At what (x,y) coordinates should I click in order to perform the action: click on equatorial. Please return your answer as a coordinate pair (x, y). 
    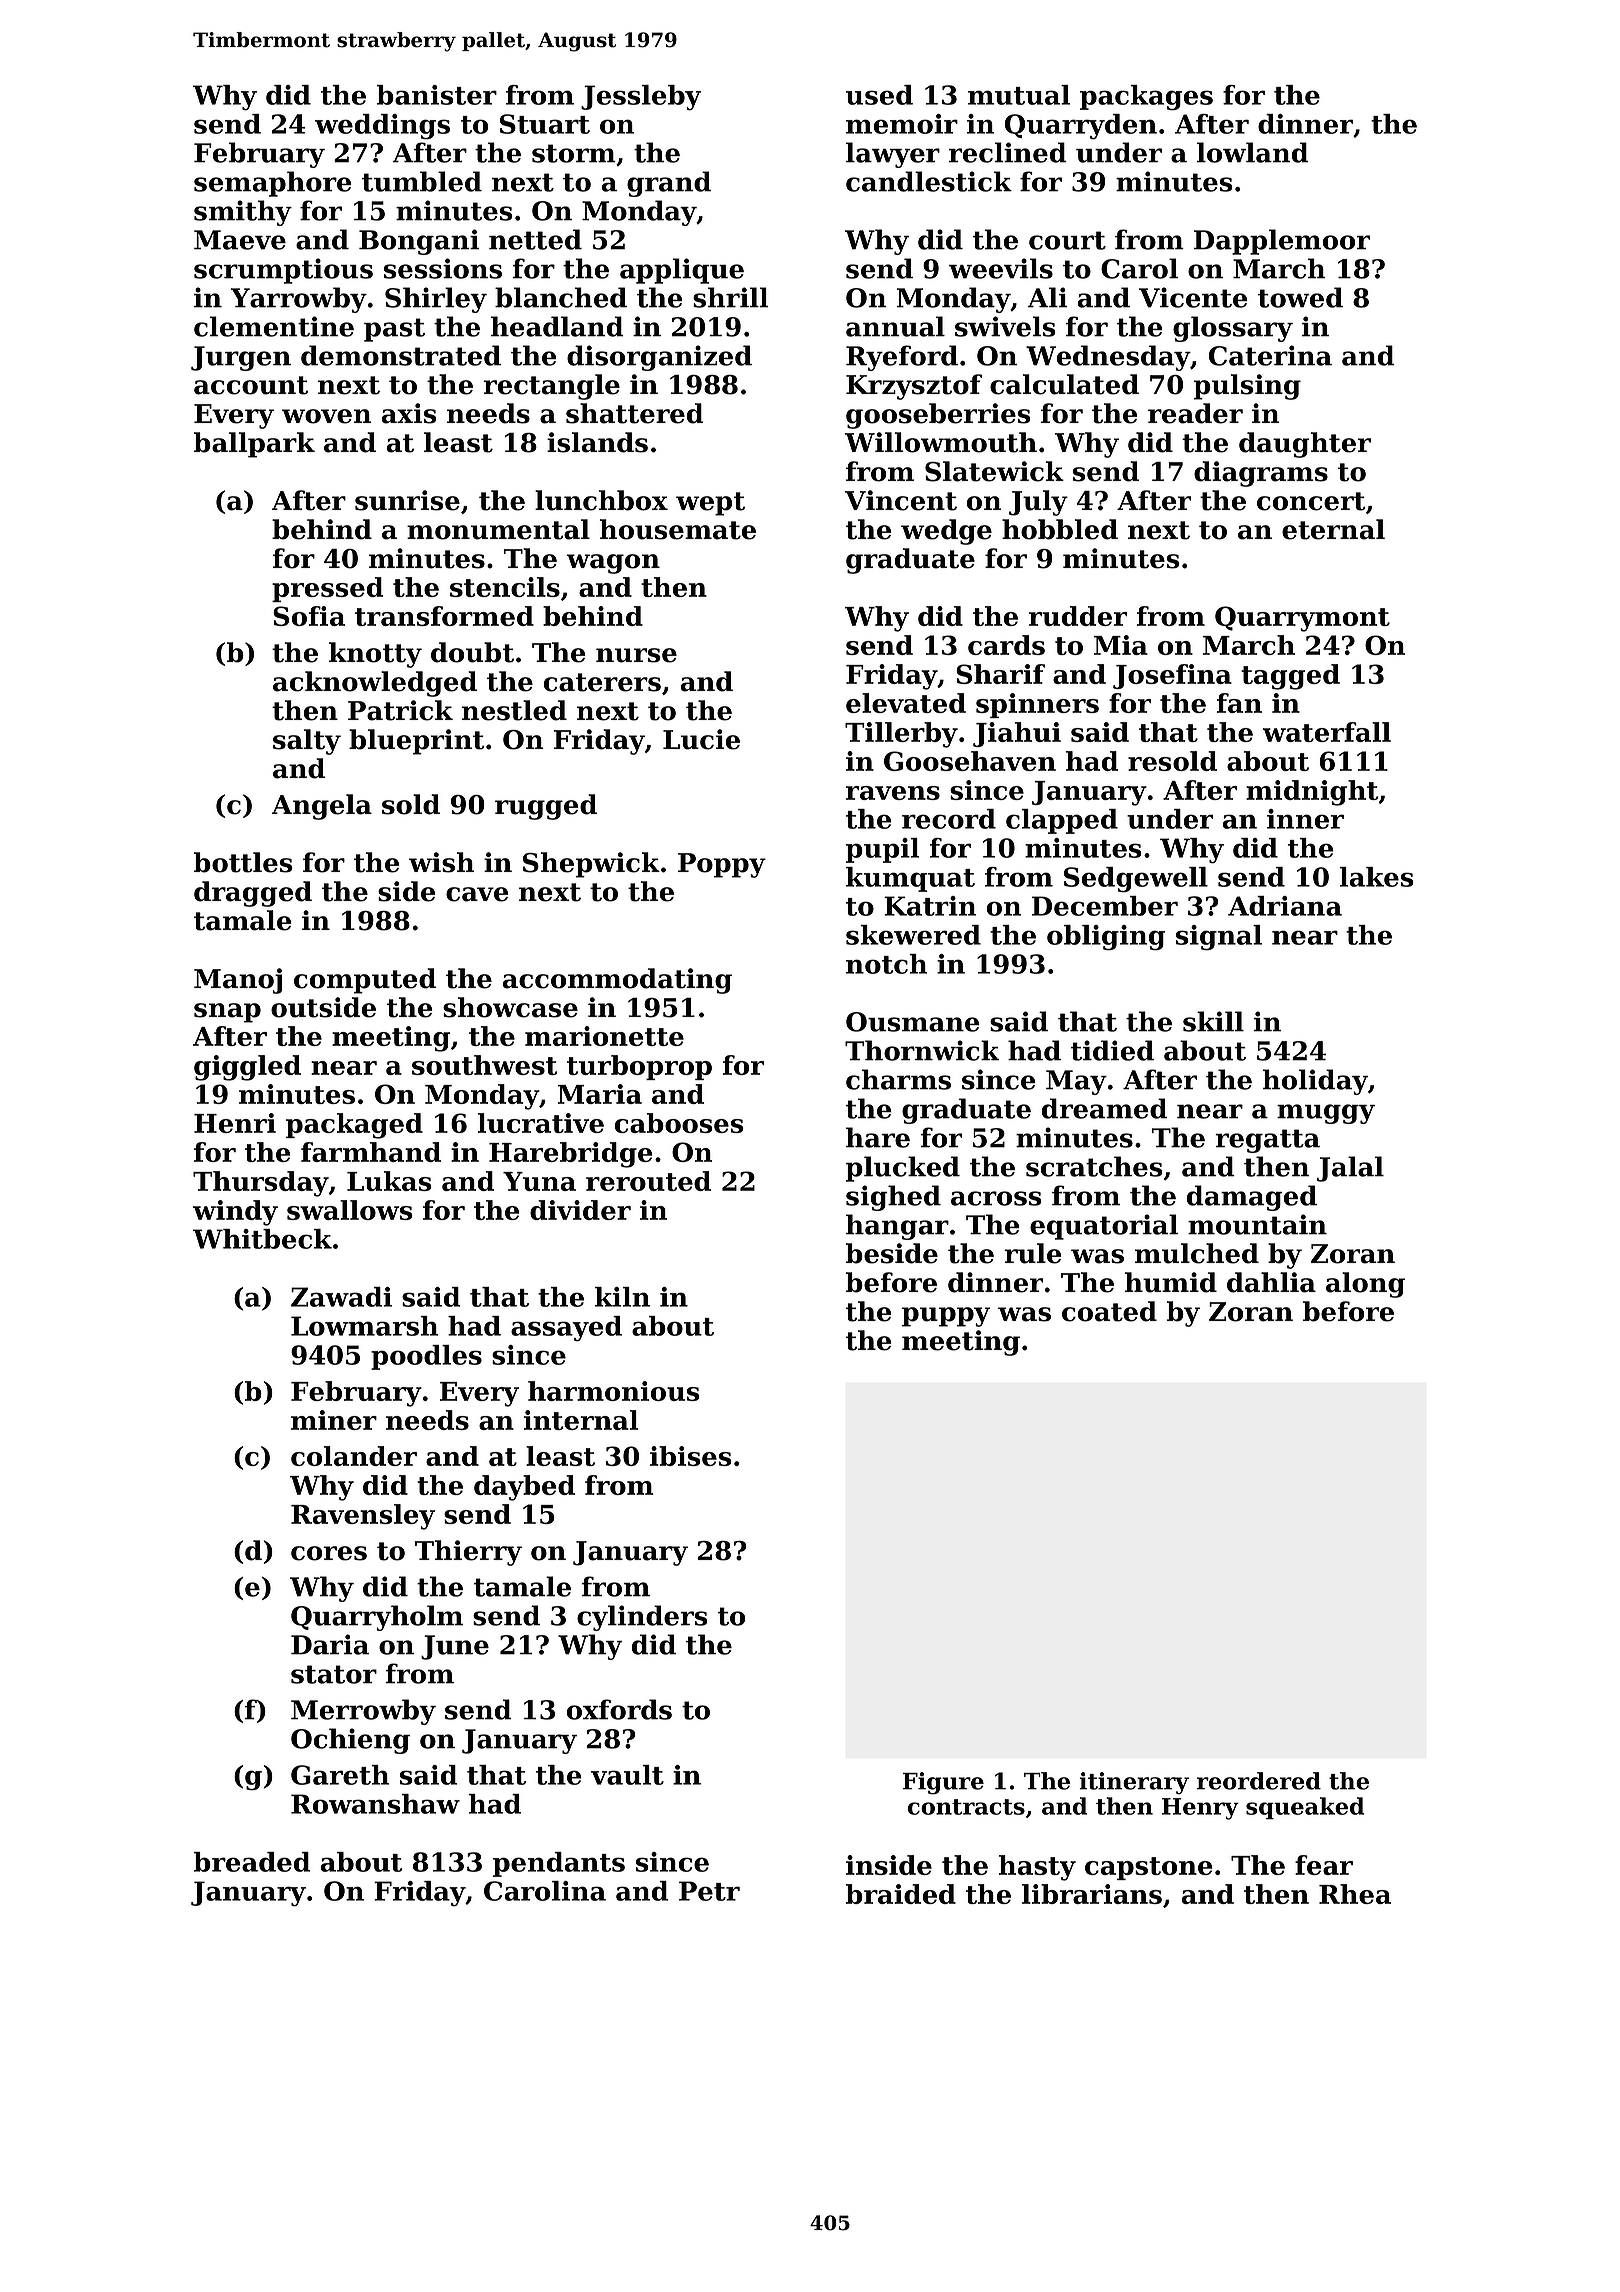
    Looking at the image, I should click on (1104, 1227).
